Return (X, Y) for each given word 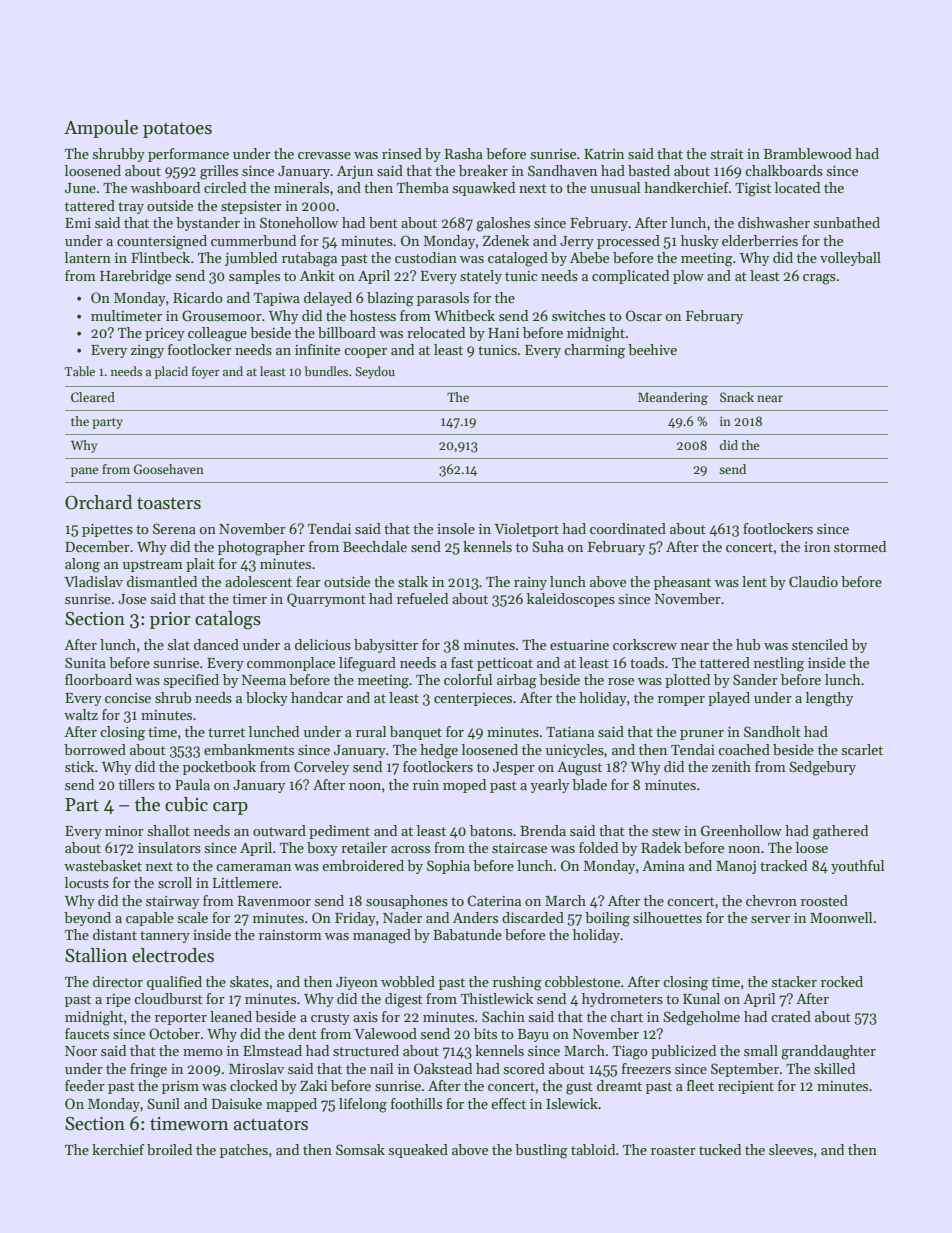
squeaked (418, 1151)
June (80, 188)
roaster (673, 1150)
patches (244, 1151)
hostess (373, 315)
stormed (860, 546)
